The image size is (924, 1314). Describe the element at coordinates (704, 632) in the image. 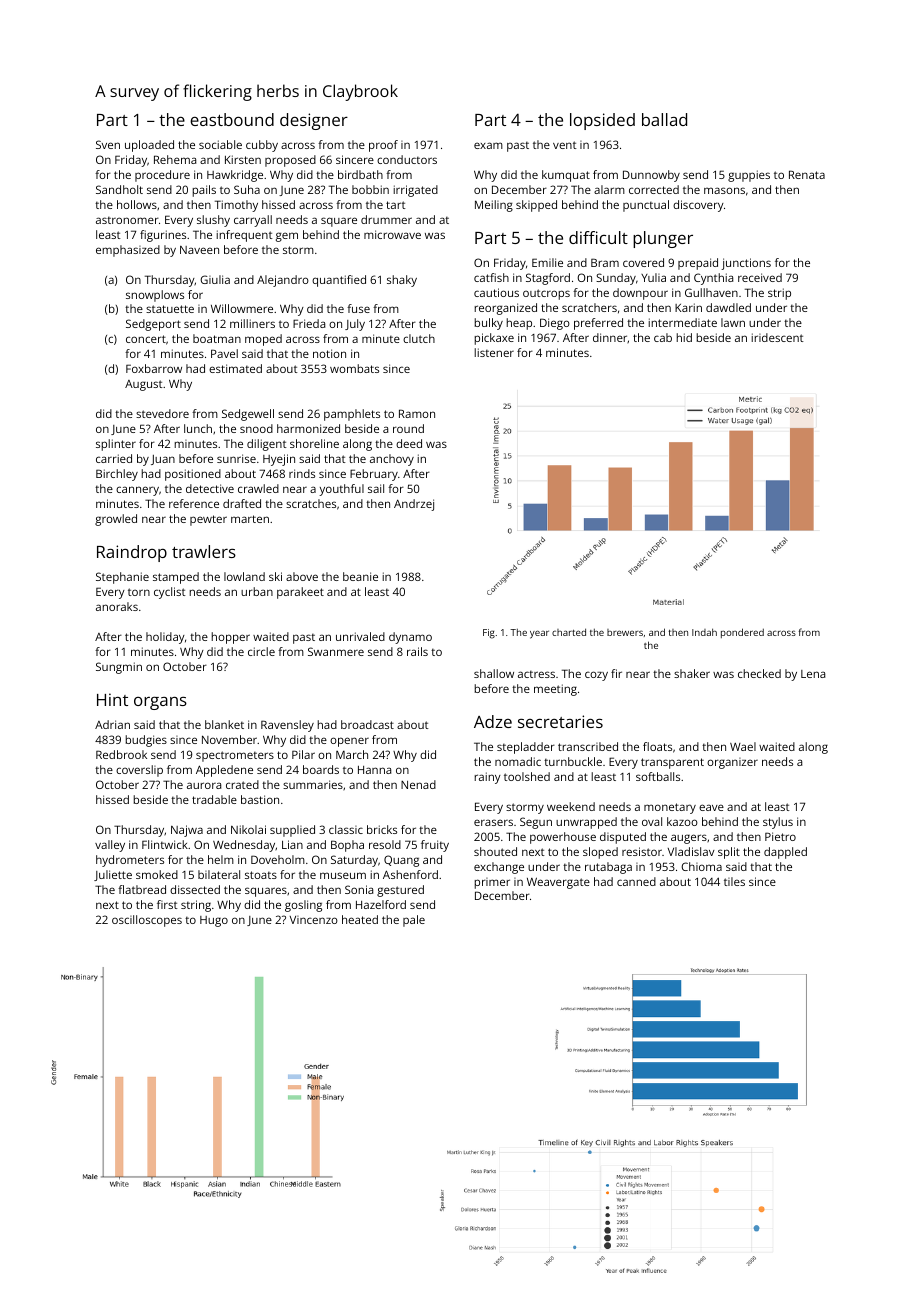

I see `Indah` at that location.
